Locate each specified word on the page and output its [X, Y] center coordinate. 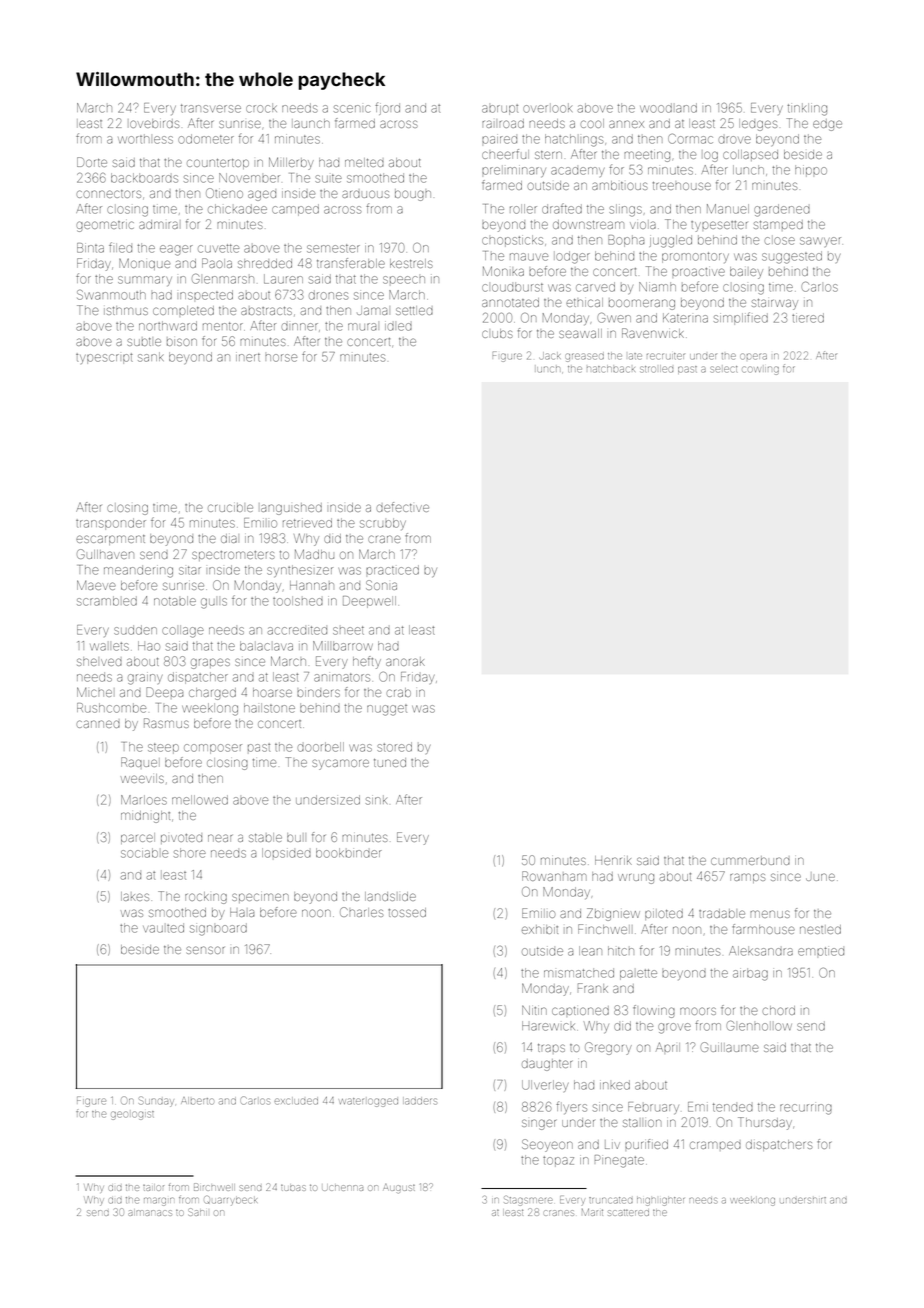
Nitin [534, 1010]
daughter [547, 1065]
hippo [811, 171]
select [724, 369]
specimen [260, 898]
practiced [392, 570]
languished [291, 509]
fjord [387, 108]
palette [638, 974]
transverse [211, 108]
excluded [296, 1101]
